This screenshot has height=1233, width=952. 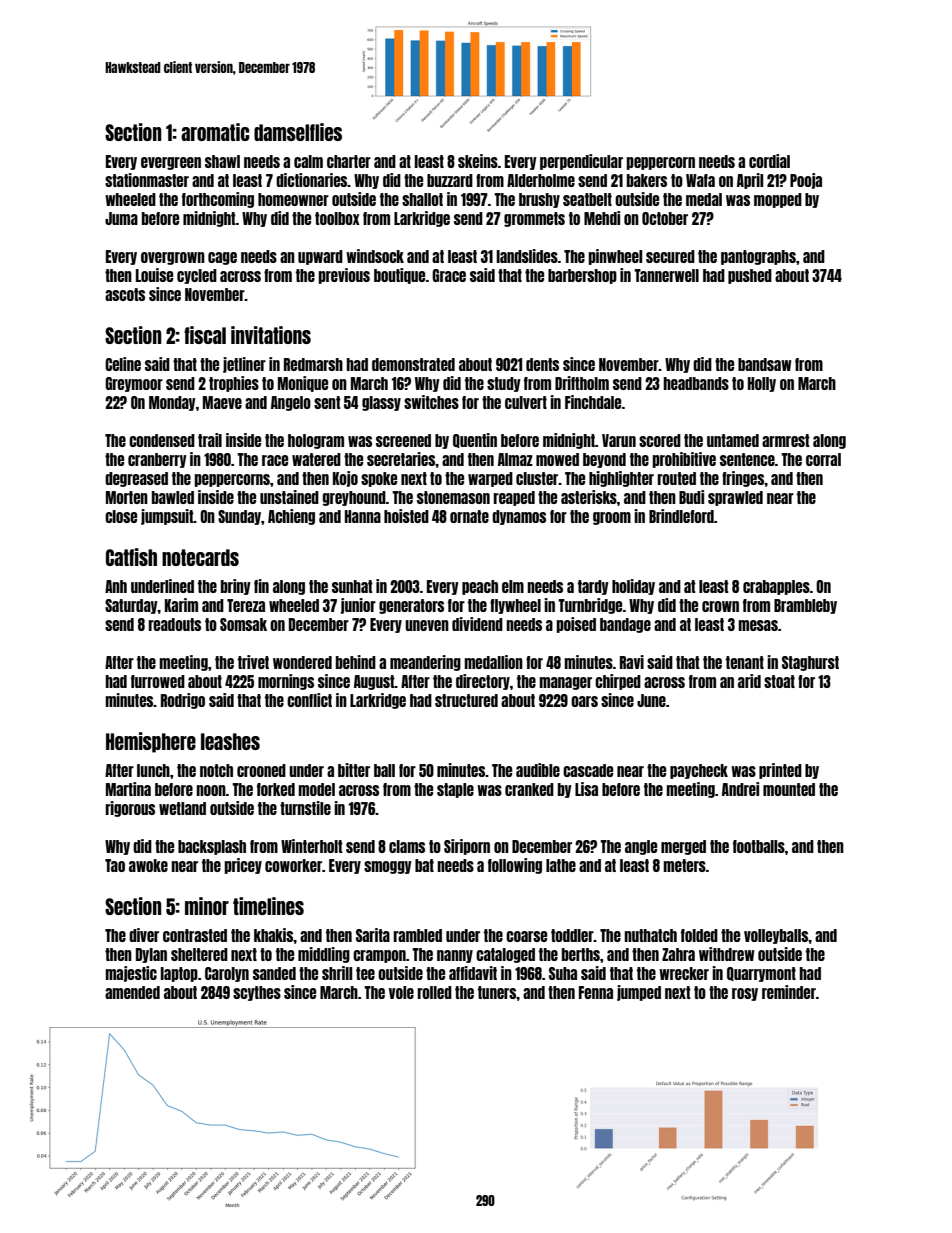 I want to click on rosy, so click(x=745, y=994).
